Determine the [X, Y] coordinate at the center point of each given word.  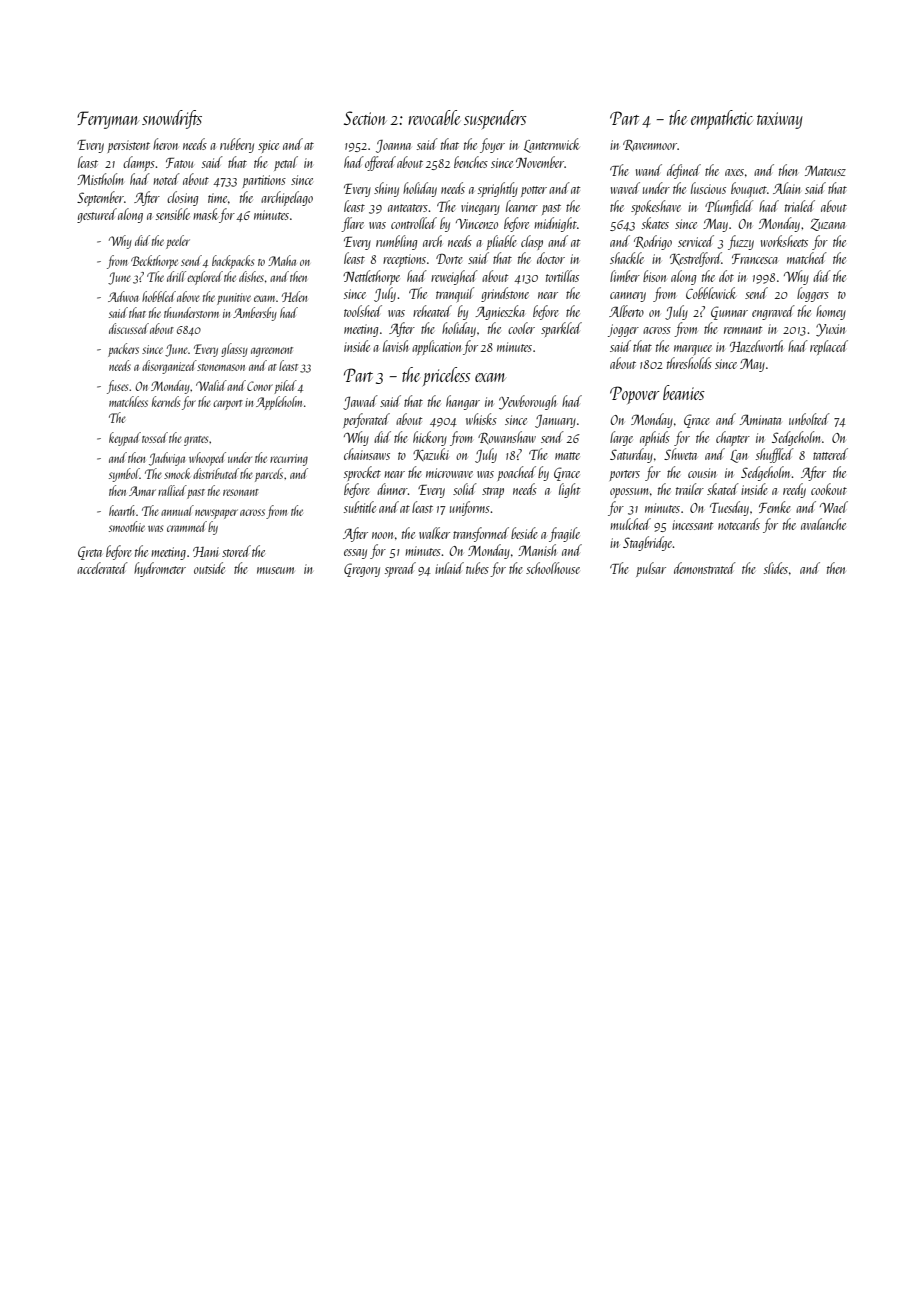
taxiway [780, 120]
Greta [90, 553]
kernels [166, 401]
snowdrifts [172, 119]
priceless [447, 376]
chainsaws [367, 454]
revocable [434, 117]
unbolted [809, 419]
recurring [289, 460]
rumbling [396, 242]
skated [723, 489]
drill [176, 276]
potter [534, 191]
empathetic [722, 119]
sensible [173, 214]
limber [625, 276]
